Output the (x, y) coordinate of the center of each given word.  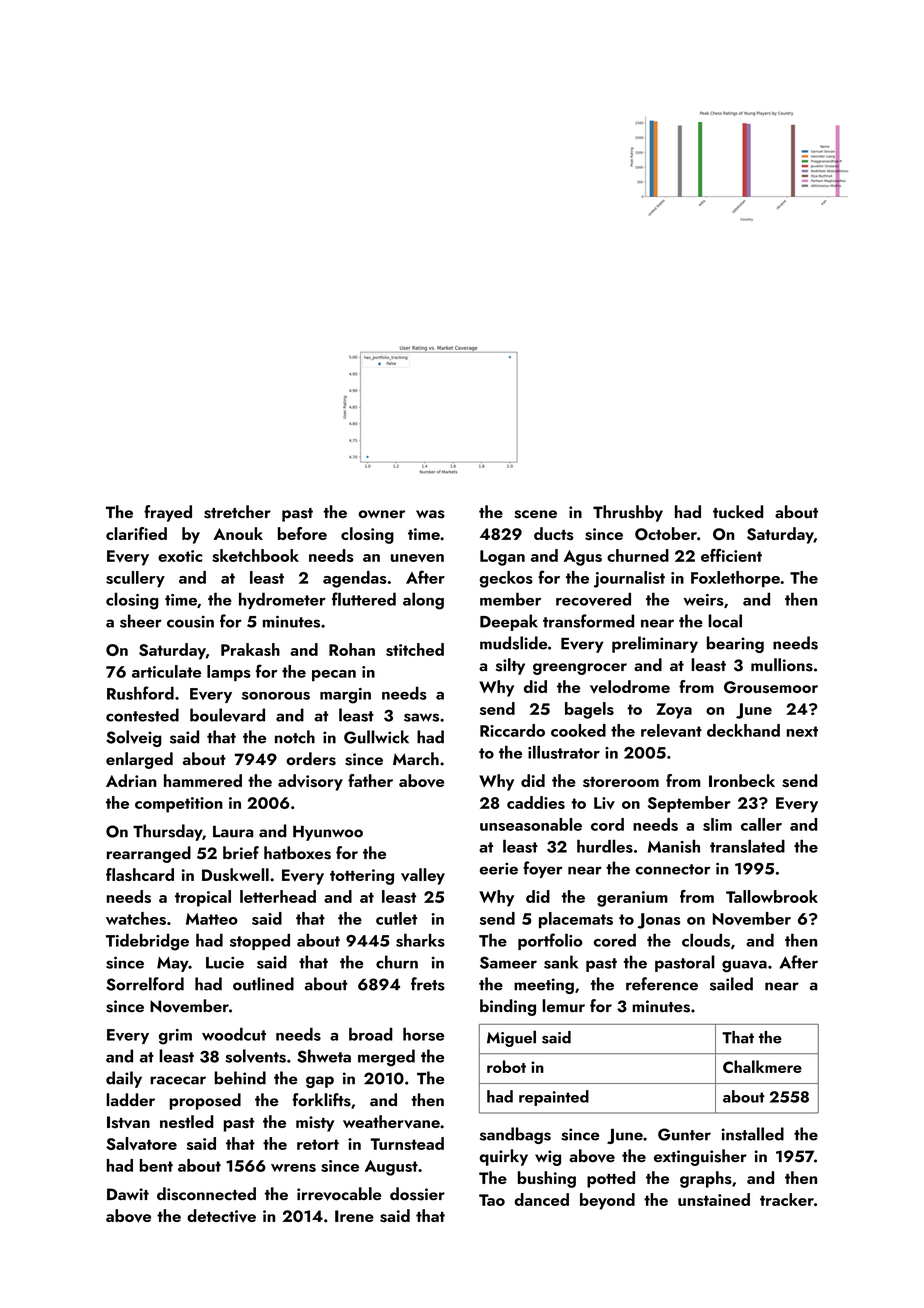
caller (761, 824)
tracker (787, 1199)
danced (542, 1199)
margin (345, 696)
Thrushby (628, 513)
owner (381, 514)
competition (179, 805)
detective (221, 1215)
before (302, 533)
